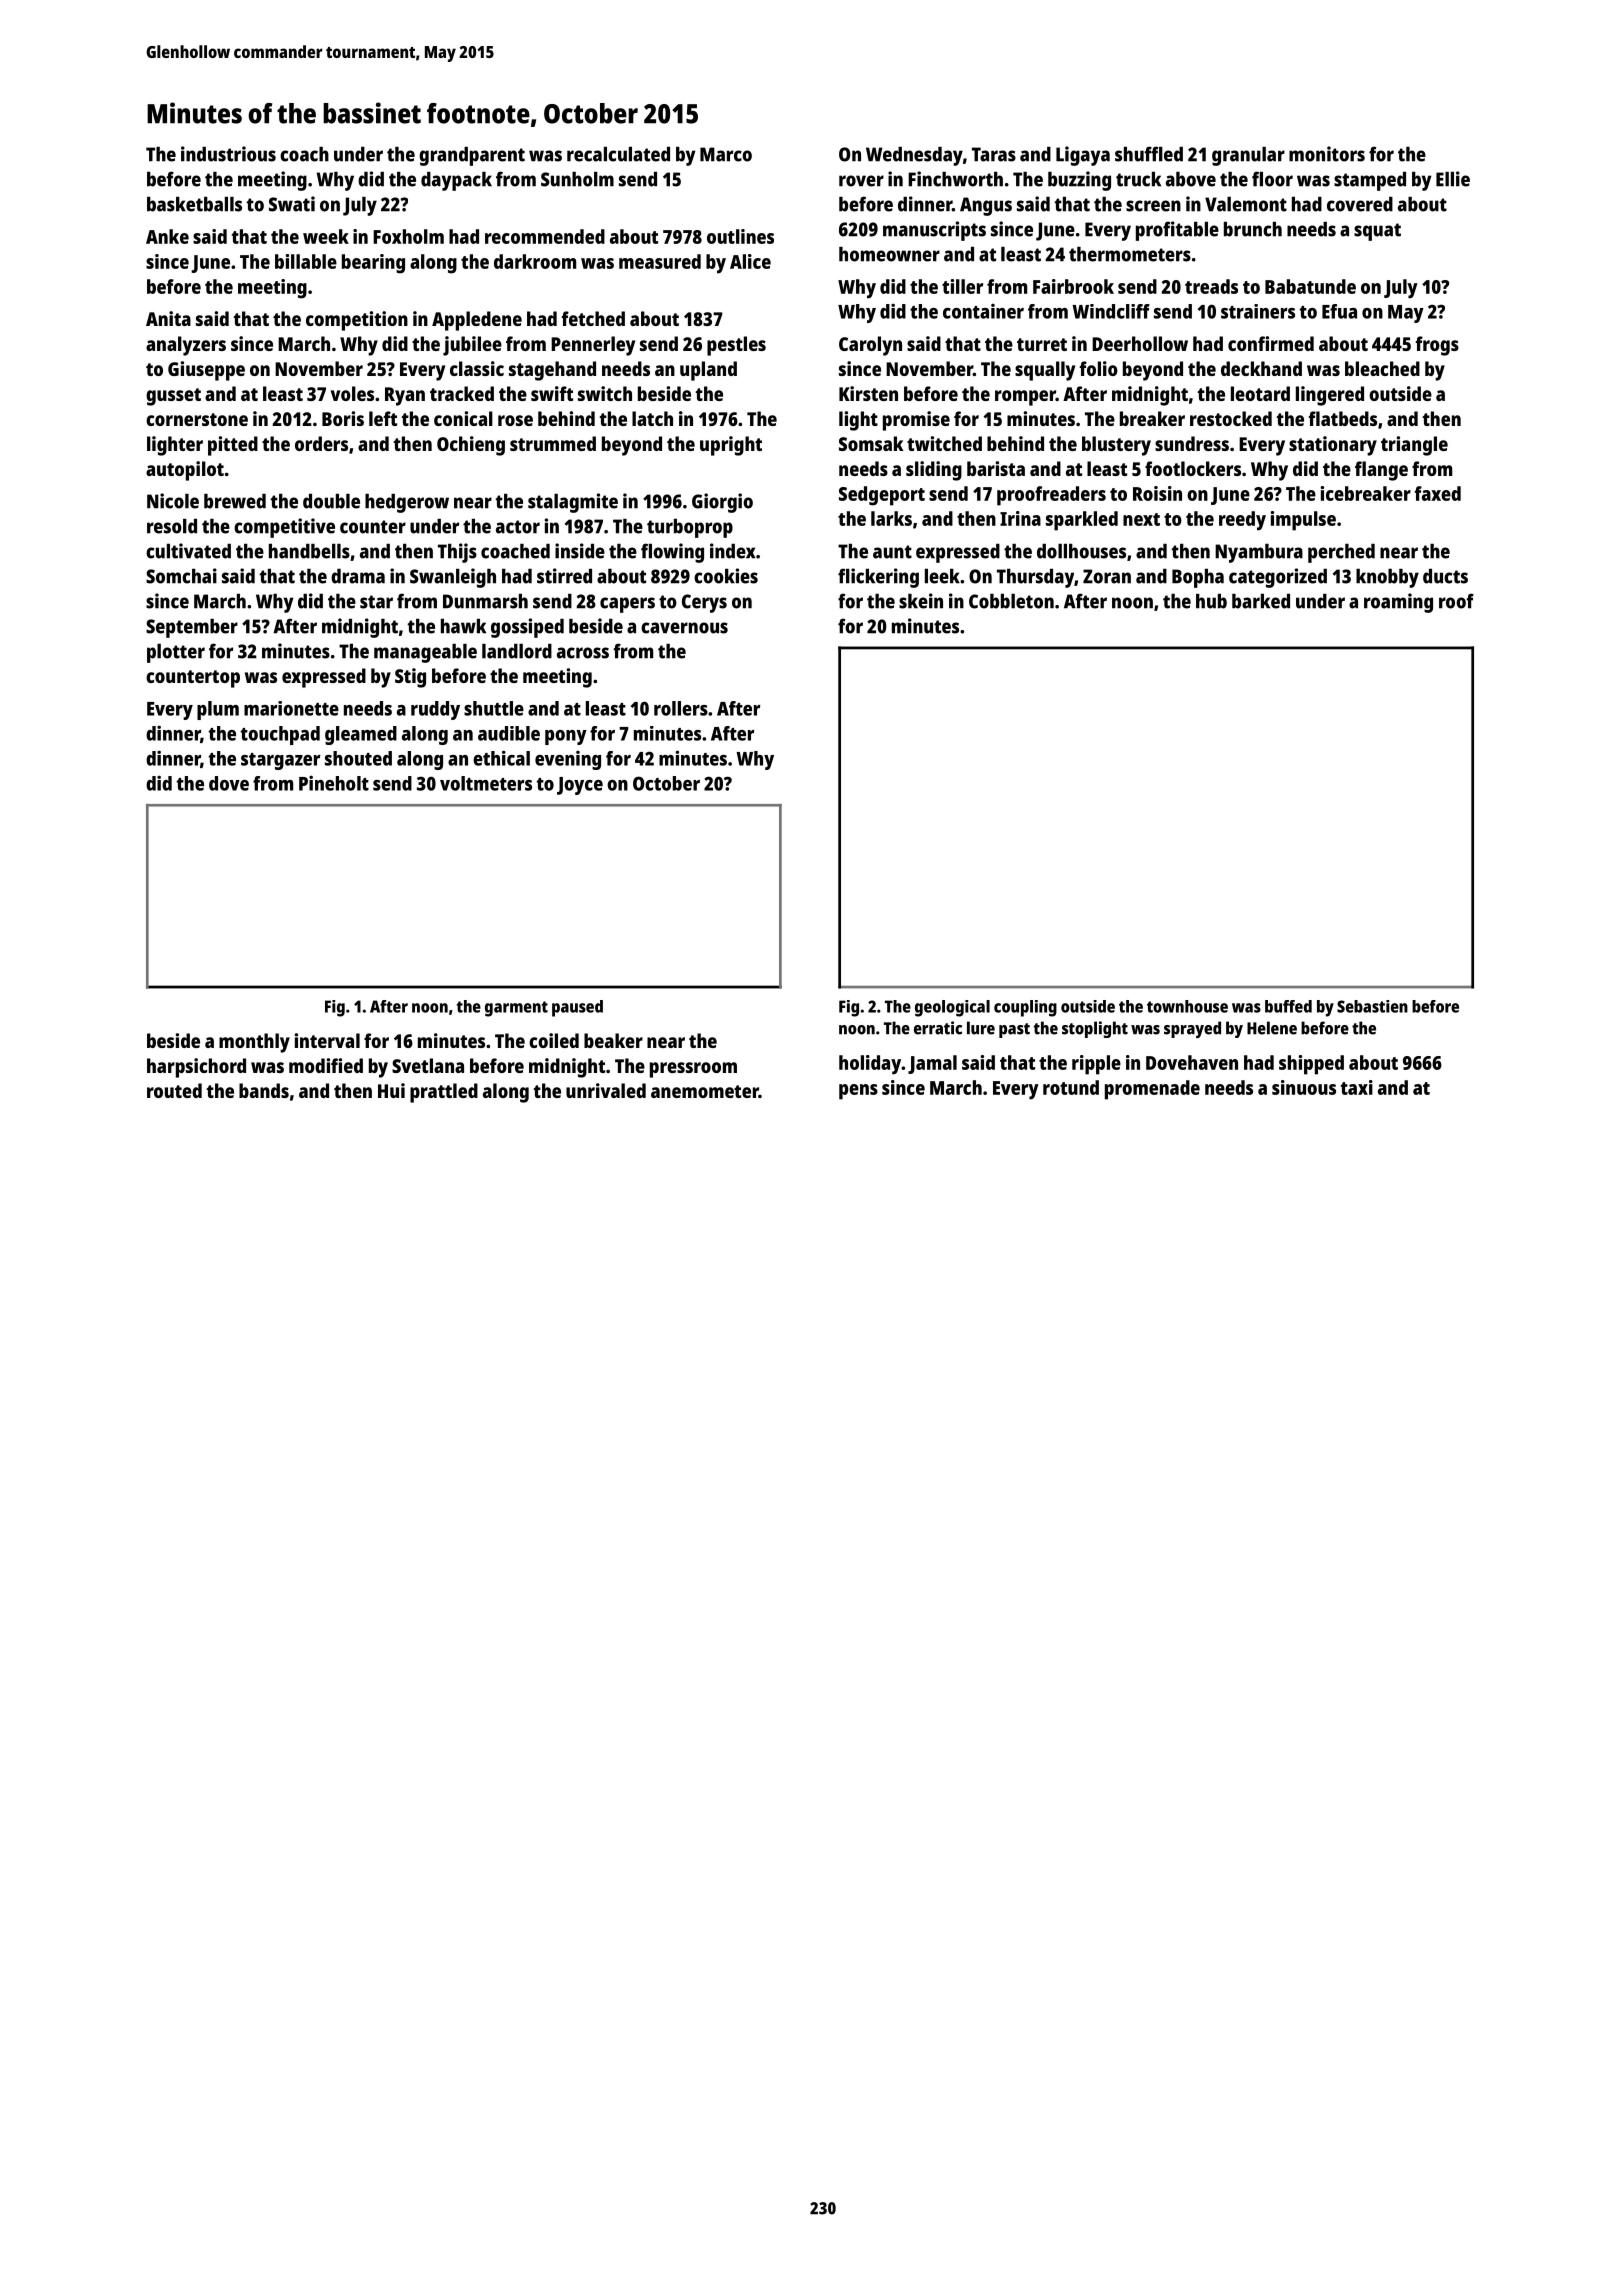  I want to click on hub, so click(1211, 601).
